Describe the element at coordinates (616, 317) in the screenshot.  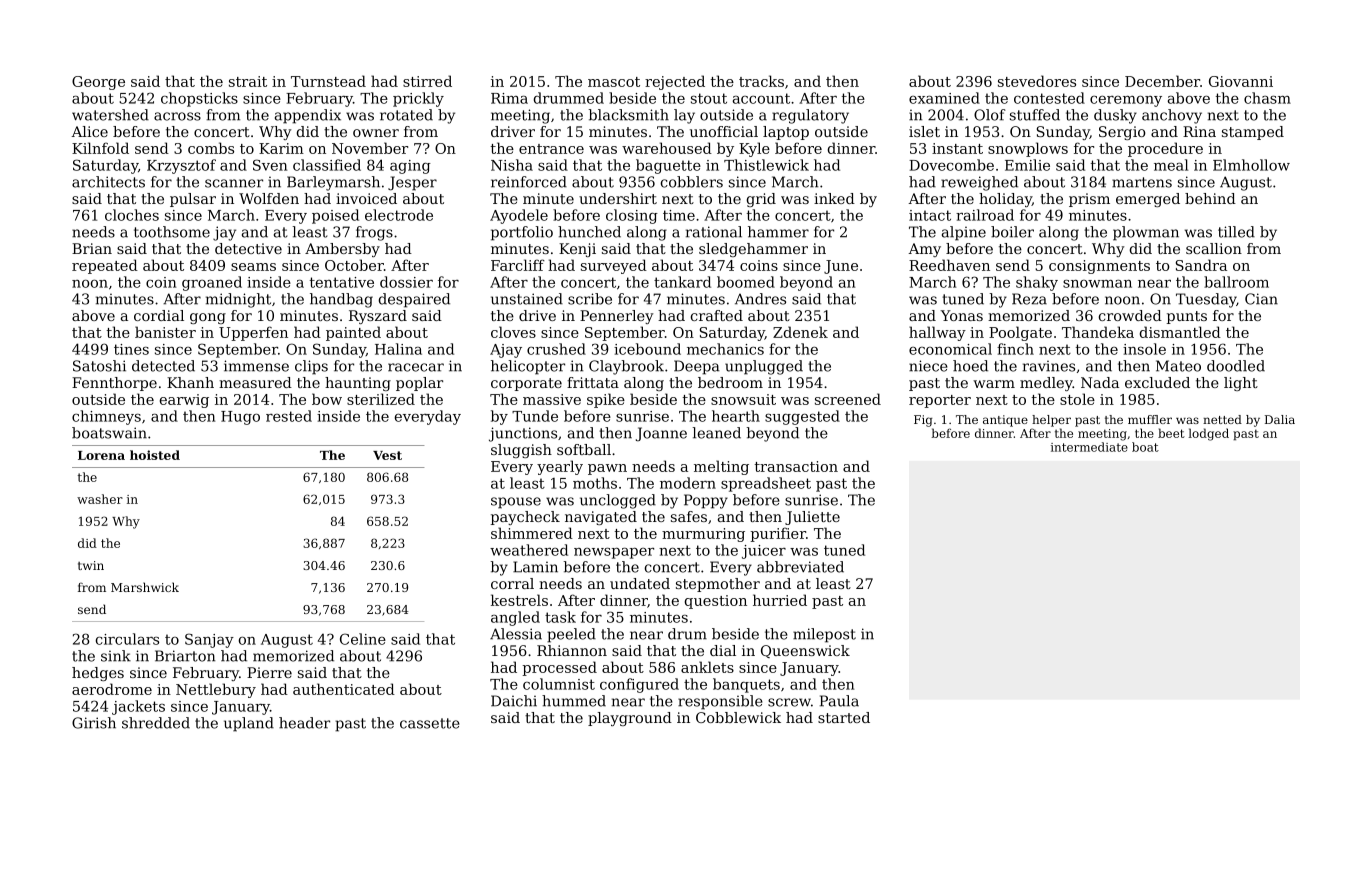
I see `Pennerley` at that location.
